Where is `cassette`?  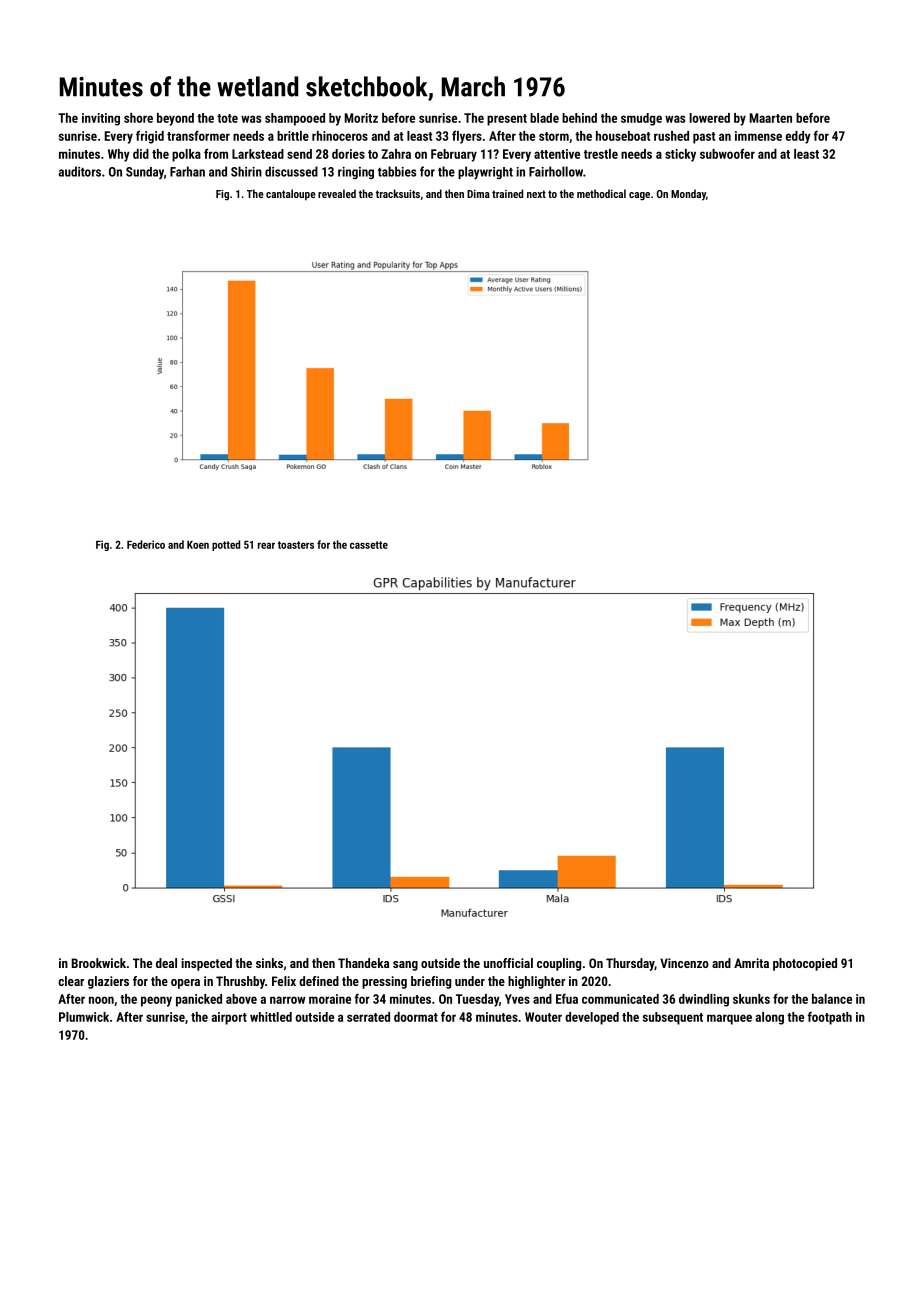 cassette is located at coordinates (369, 545).
